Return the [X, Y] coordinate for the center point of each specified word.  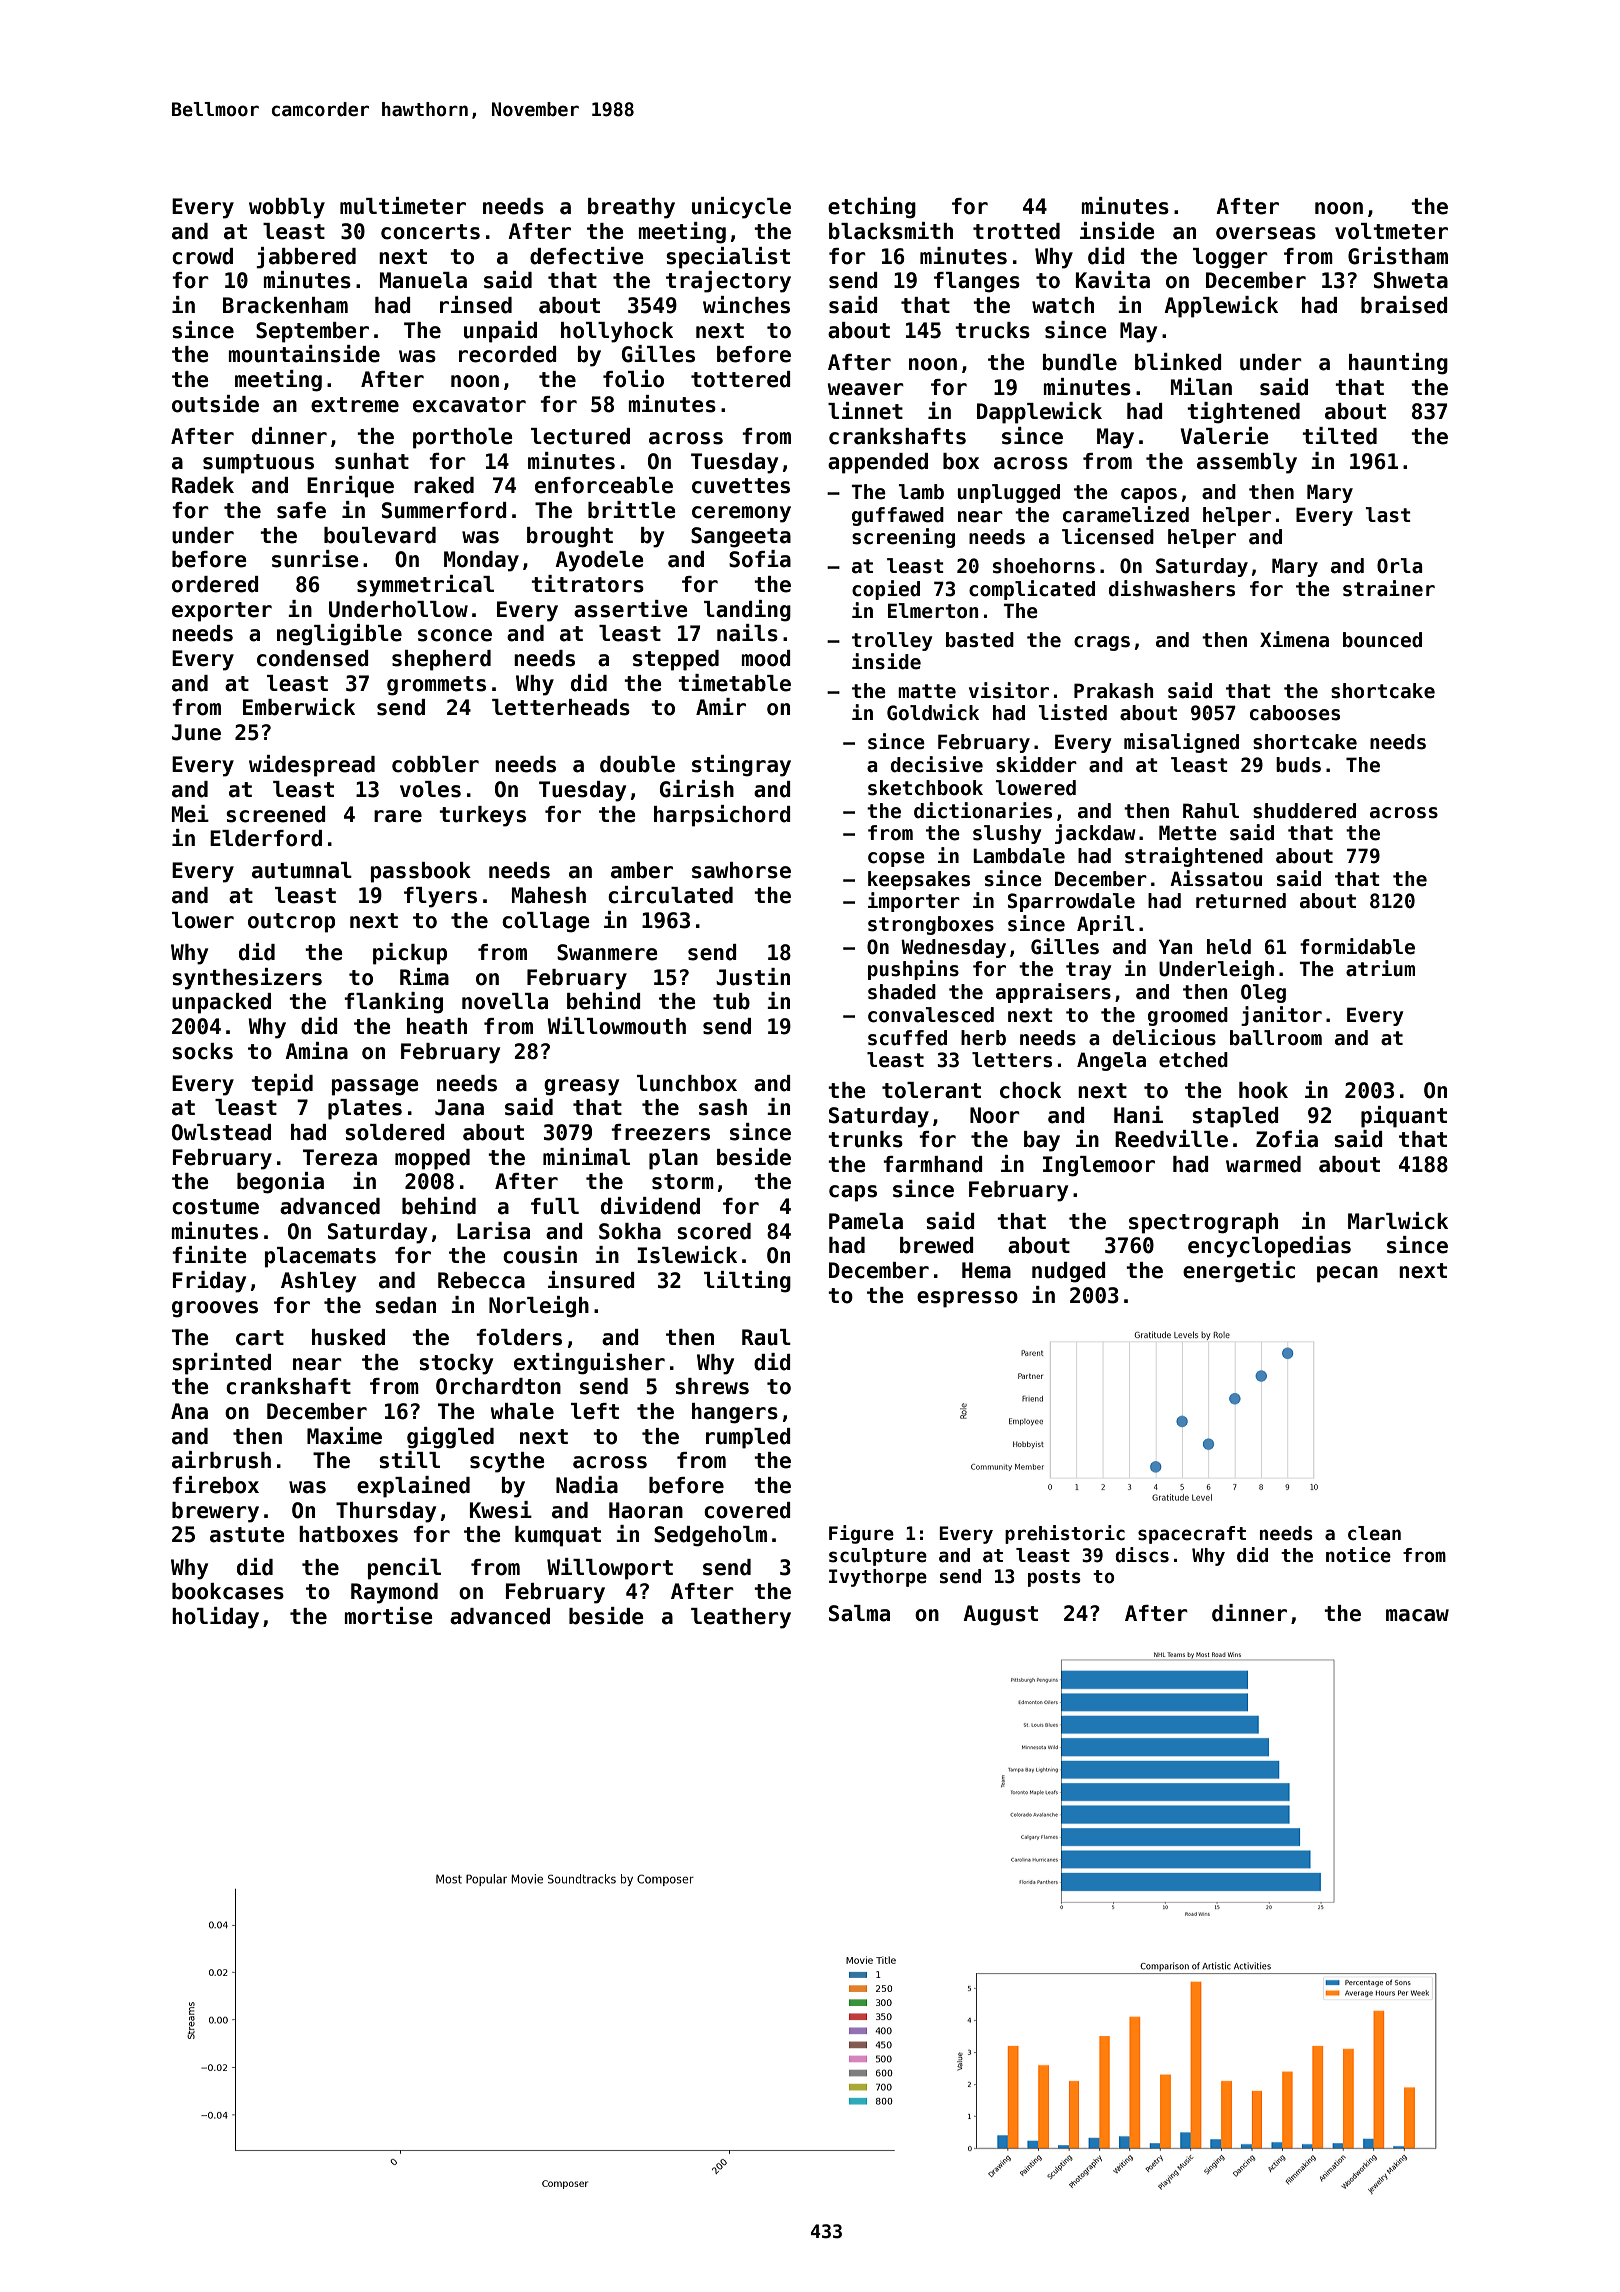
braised [1404, 305]
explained [413, 1487]
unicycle [741, 208]
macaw [1417, 1615]
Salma [859, 1613]
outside [215, 404]
